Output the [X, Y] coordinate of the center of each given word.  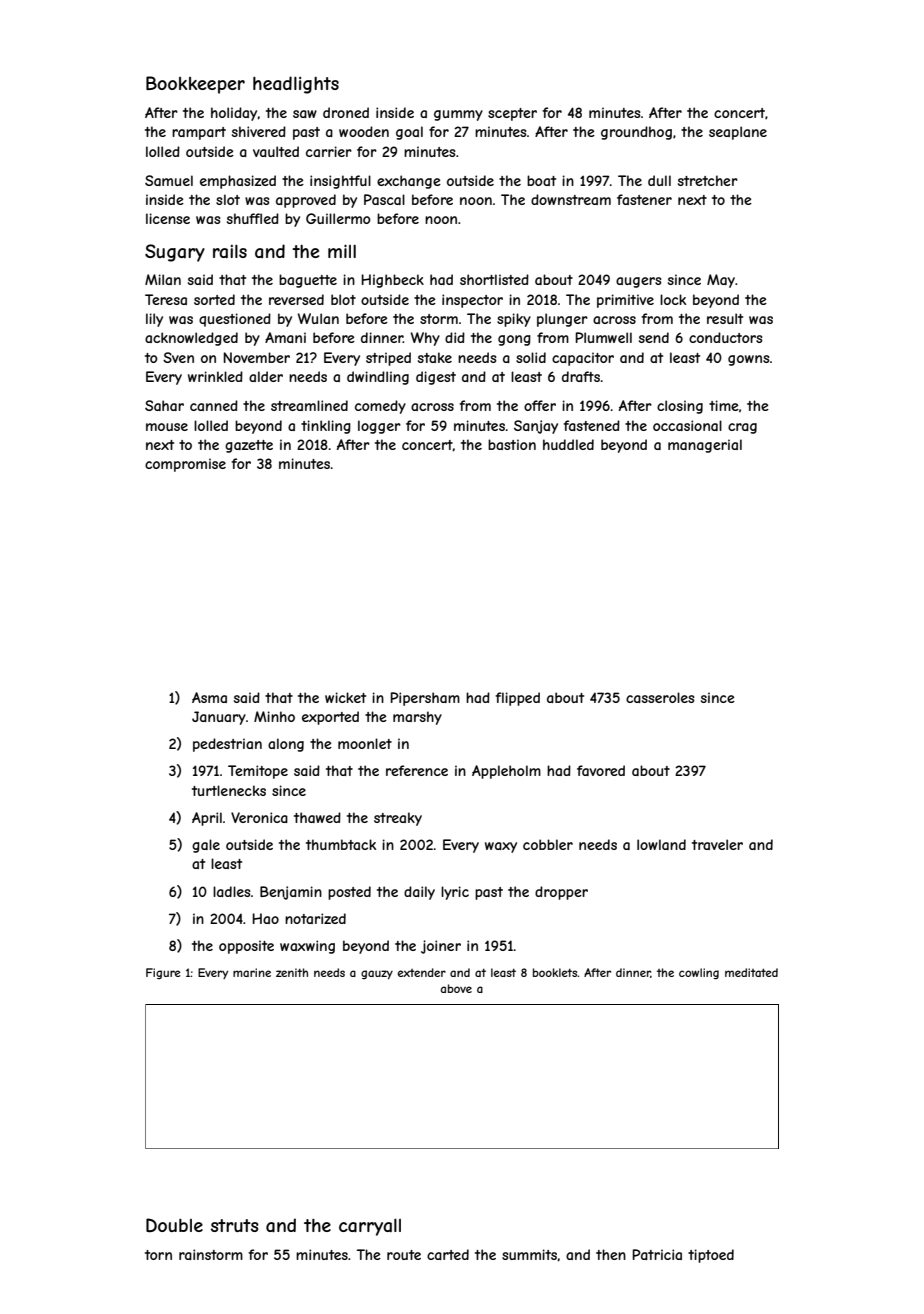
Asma [209, 697]
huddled [568, 444]
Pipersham [425, 699]
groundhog [636, 133]
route [404, 1255]
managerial [705, 446]
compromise [185, 465]
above [456, 988]
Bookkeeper [195, 85]
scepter [512, 114]
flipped [517, 699]
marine [252, 972]
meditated [751, 972]
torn [158, 1255]
